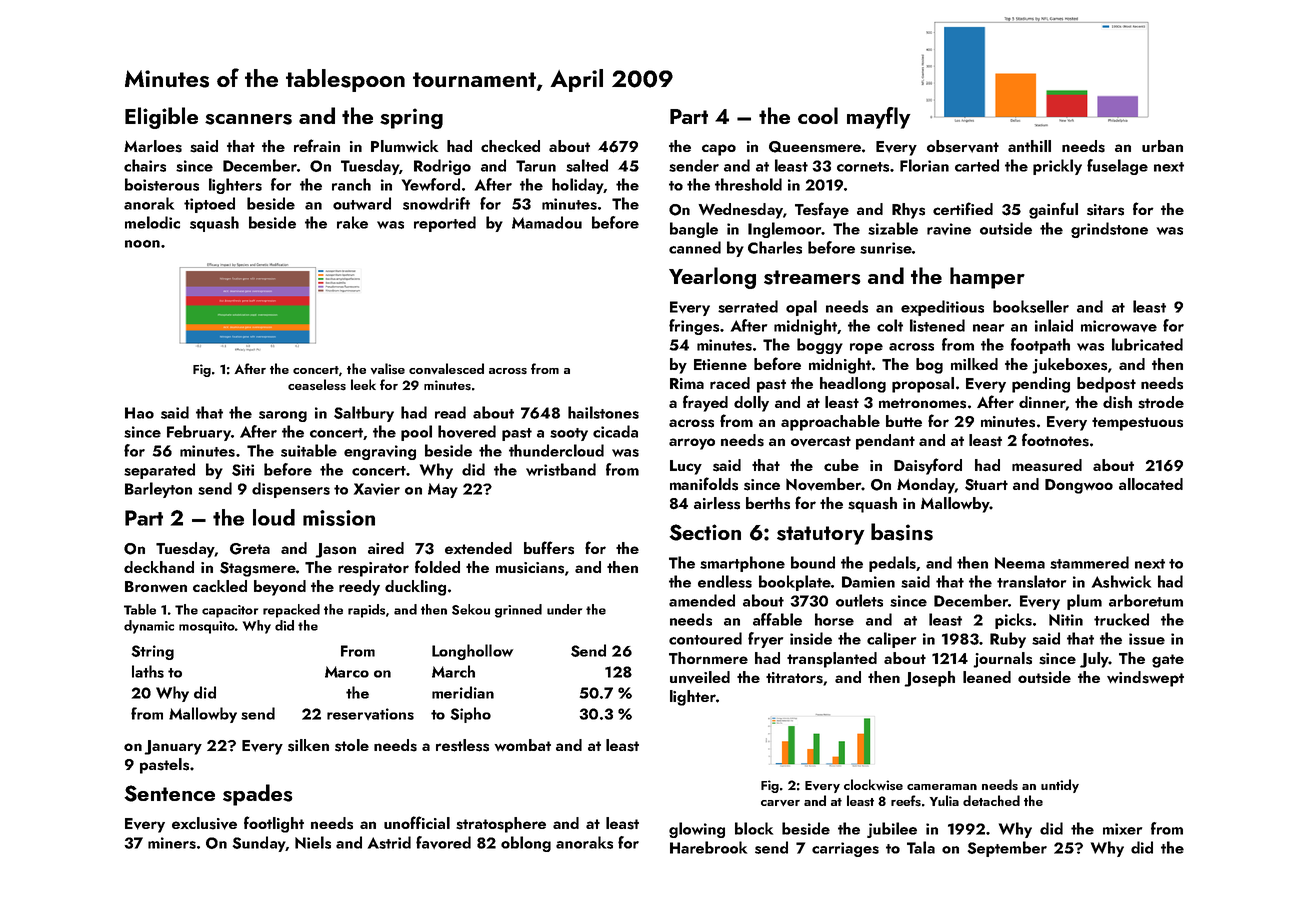 The height and width of the screenshot is (924, 1308). Describe the element at coordinates (161, 118) in the screenshot. I see `Eligible` at that location.
